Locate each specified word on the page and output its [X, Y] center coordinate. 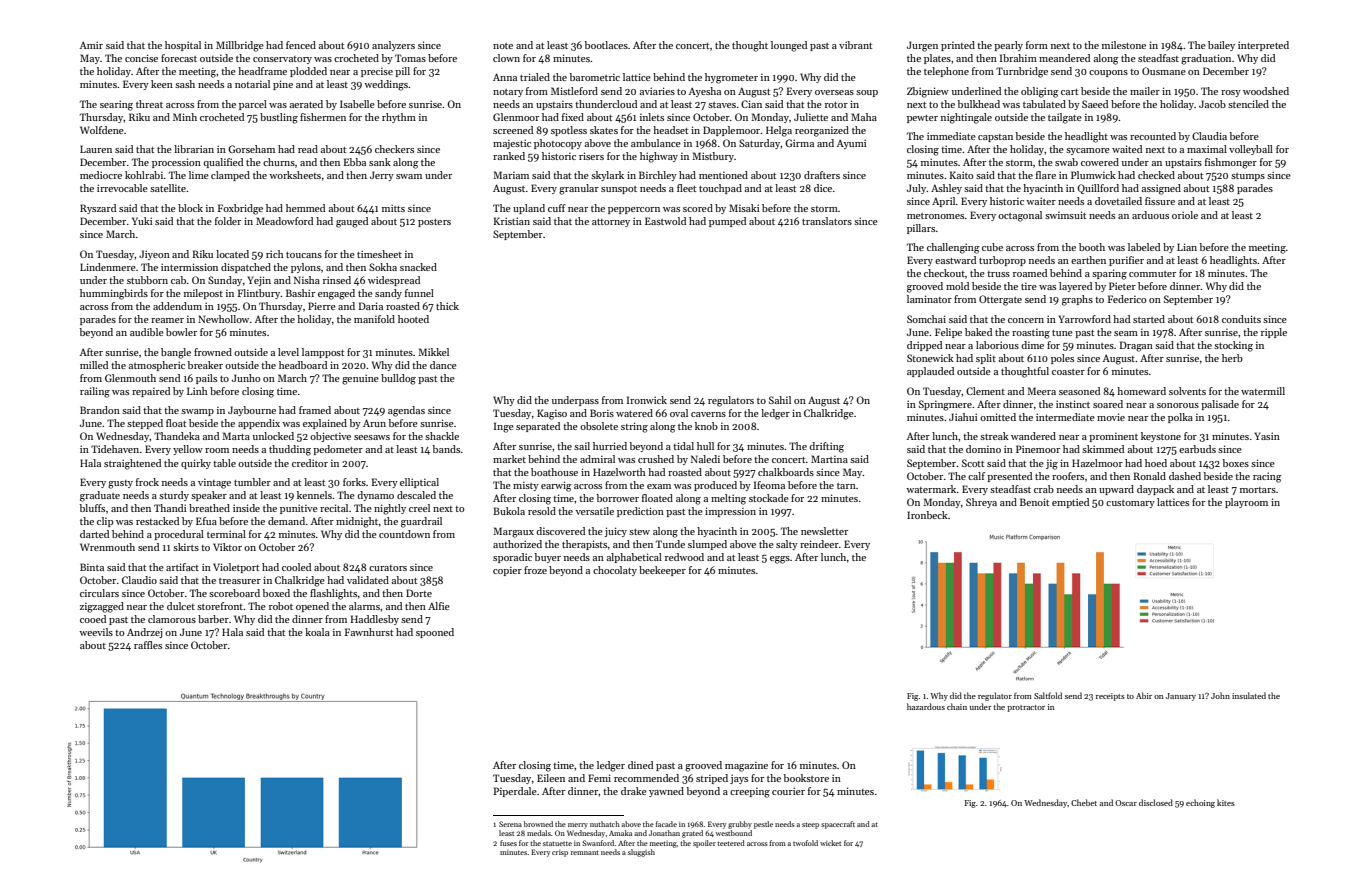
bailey [1221, 46]
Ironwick [647, 400]
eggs [780, 560]
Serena [510, 824]
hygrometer [731, 78]
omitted [998, 417]
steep [810, 825]
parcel [253, 105]
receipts [1110, 697]
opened [312, 607]
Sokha [383, 267]
